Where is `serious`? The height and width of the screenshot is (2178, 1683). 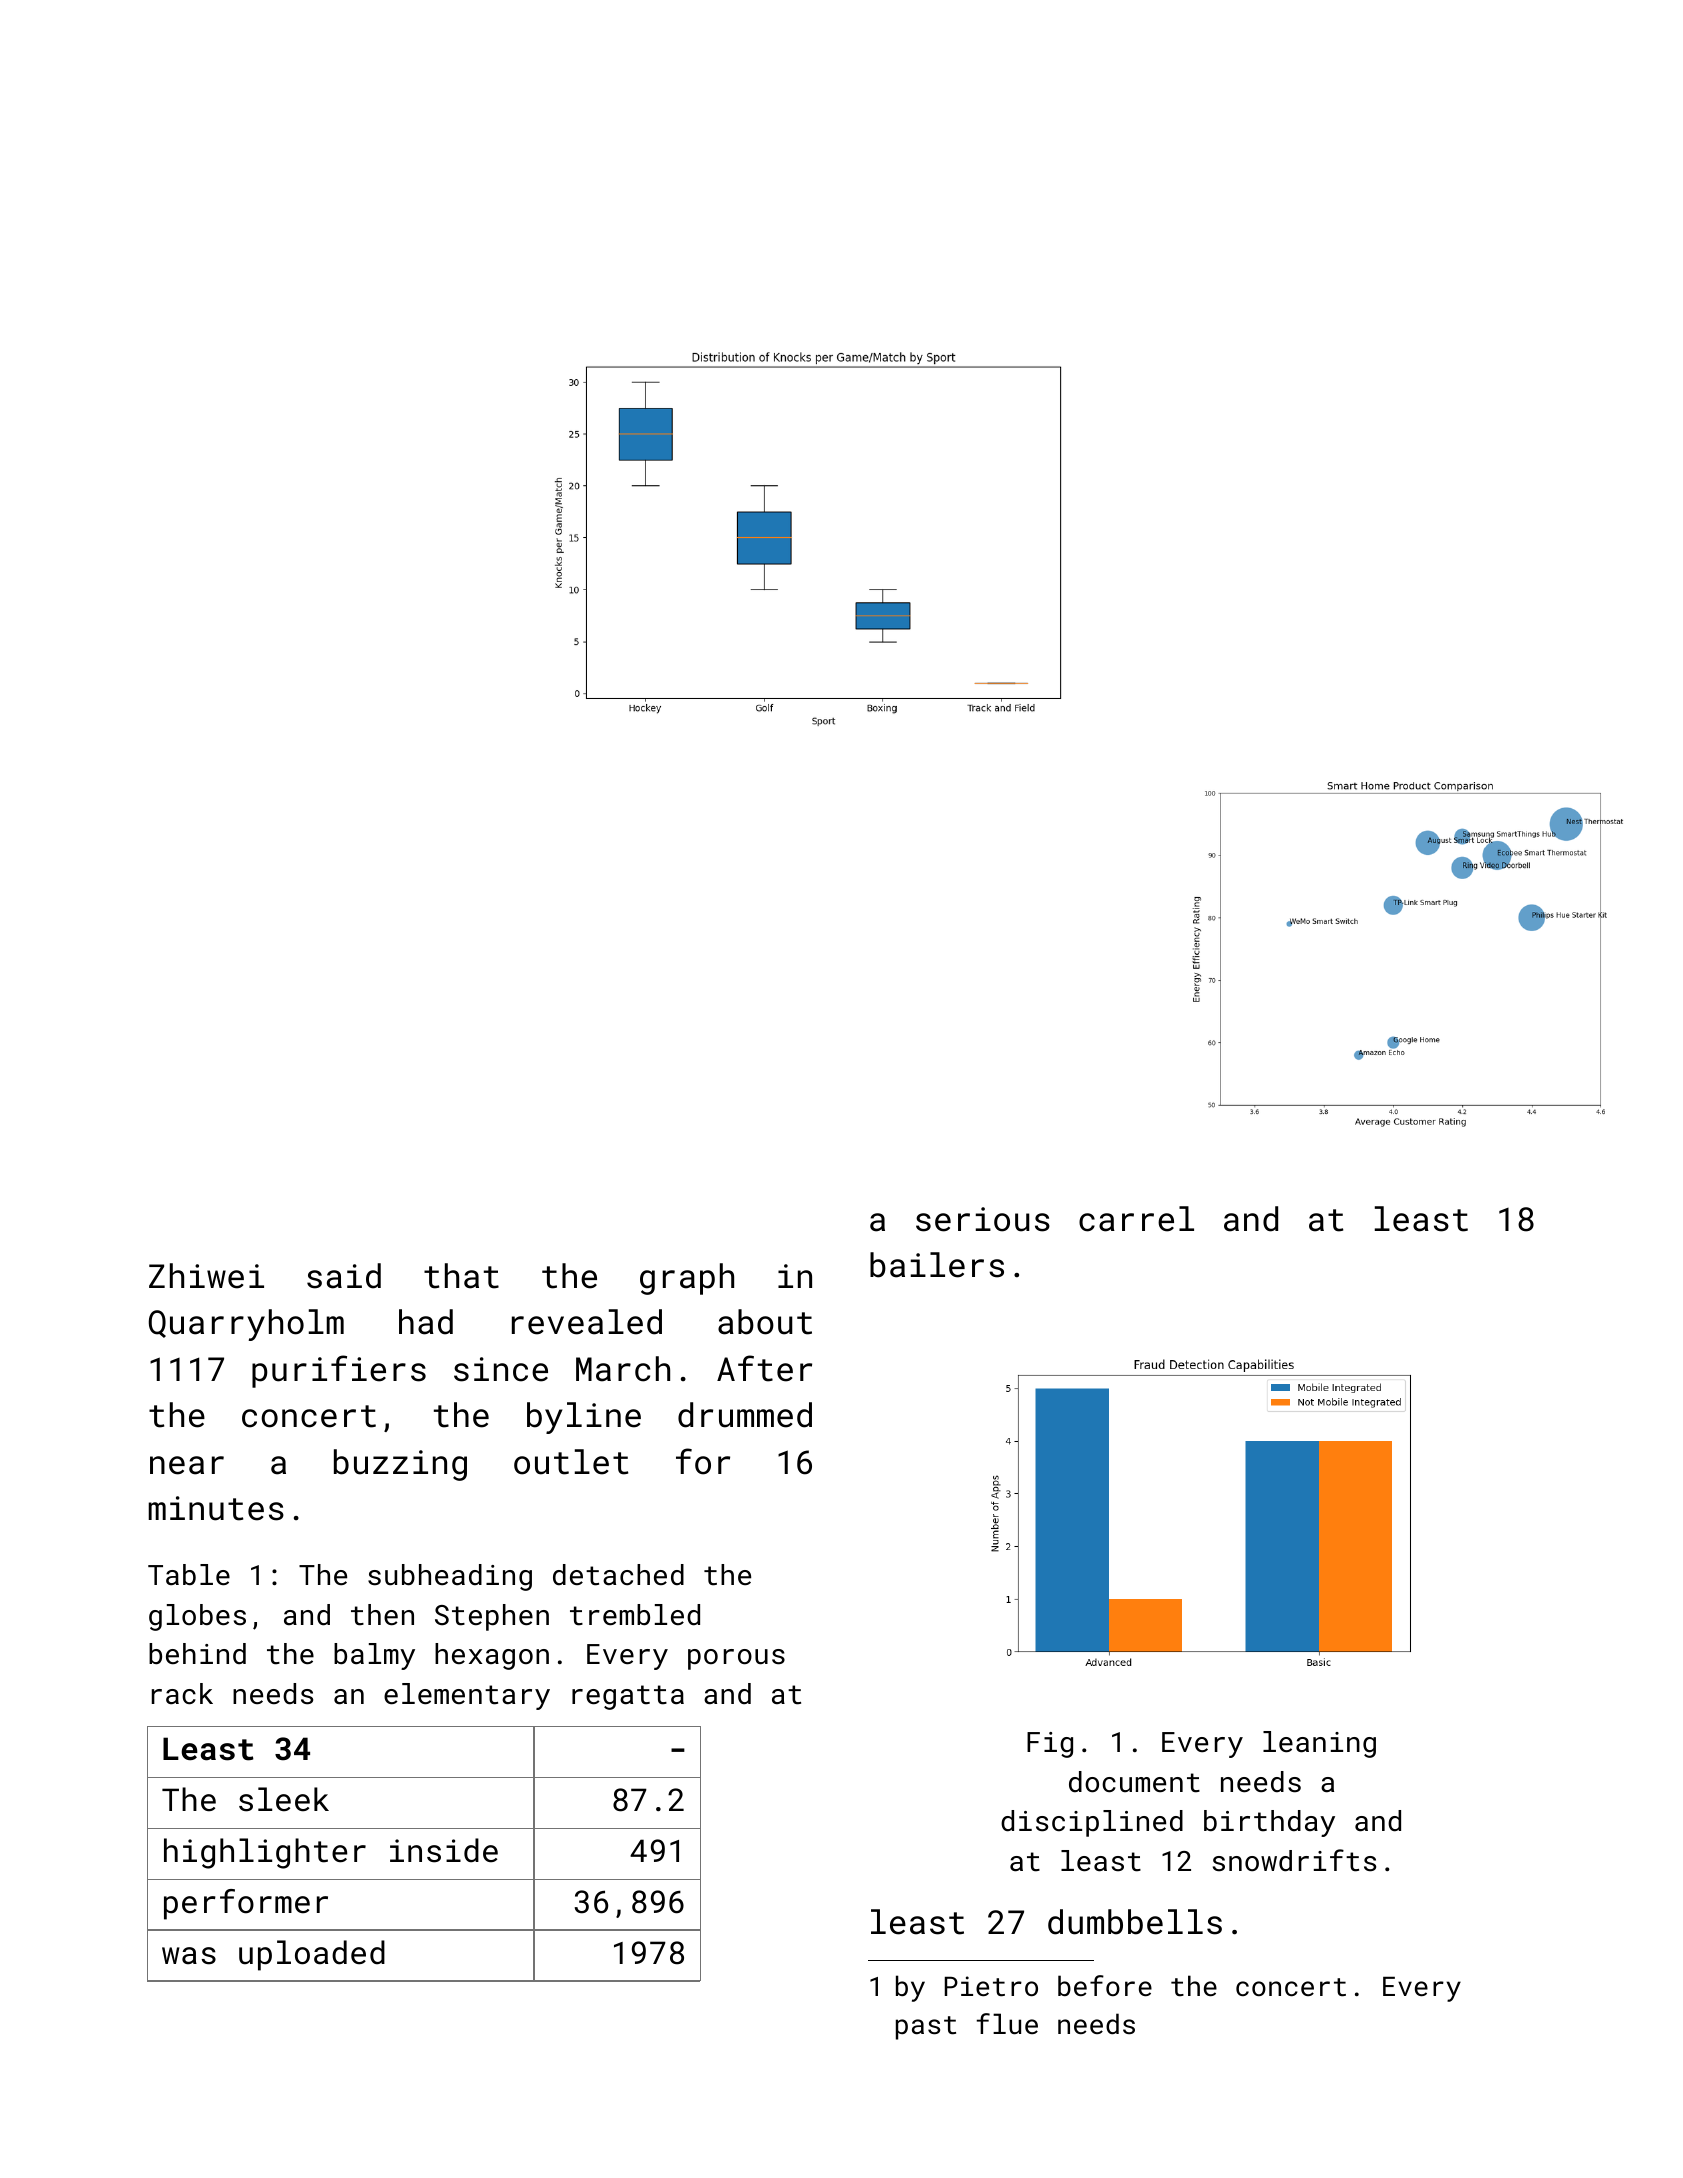 serious is located at coordinates (983, 1219).
